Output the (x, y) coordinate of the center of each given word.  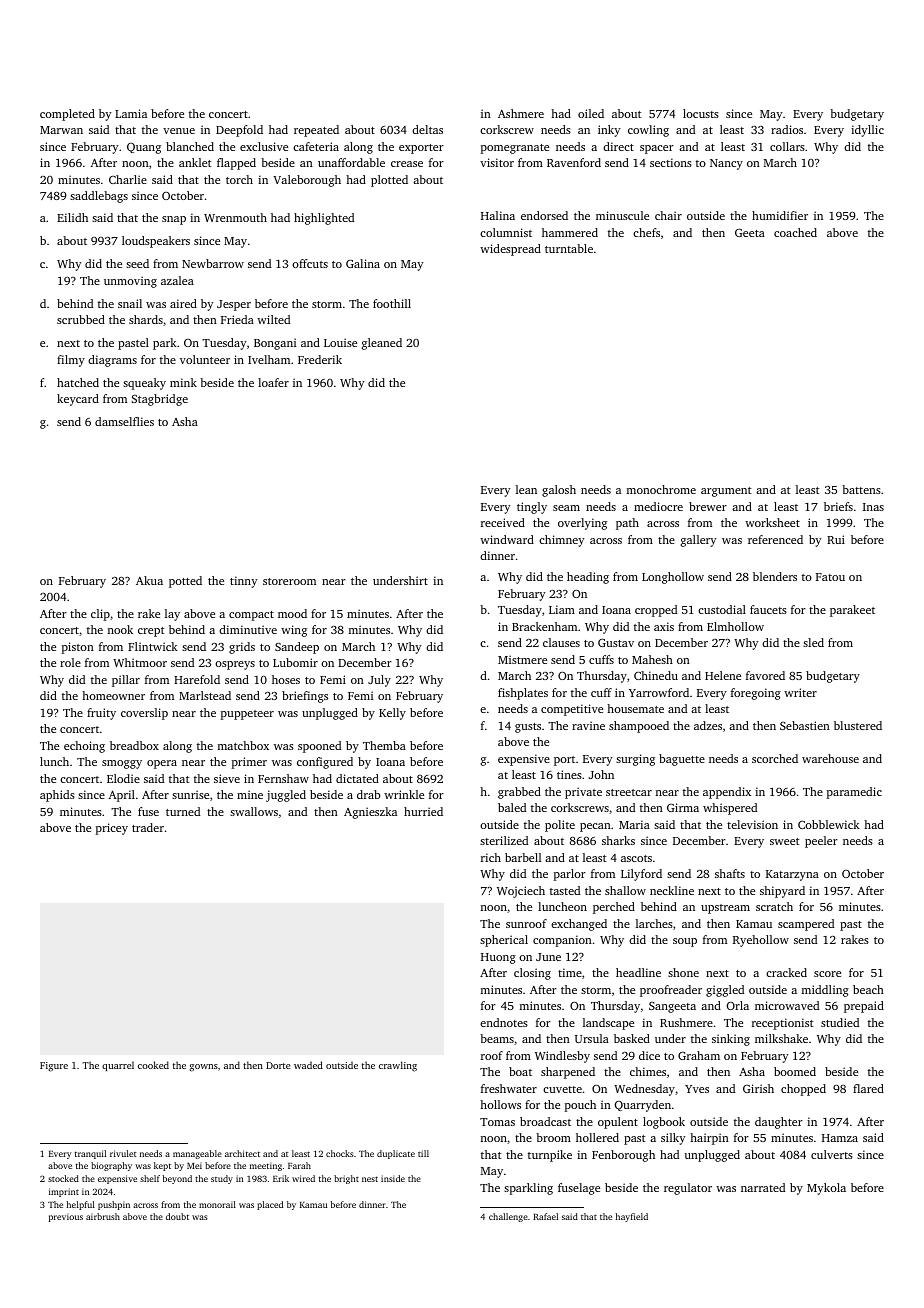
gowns (203, 1068)
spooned (319, 747)
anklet (195, 162)
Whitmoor (140, 662)
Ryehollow (761, 941)
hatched (78, 382)
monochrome (661, 489)
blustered (858, 725)
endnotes (504, 1022)
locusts (701, 113)
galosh (559, 491)
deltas (427, 129)
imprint (64, 1192)
